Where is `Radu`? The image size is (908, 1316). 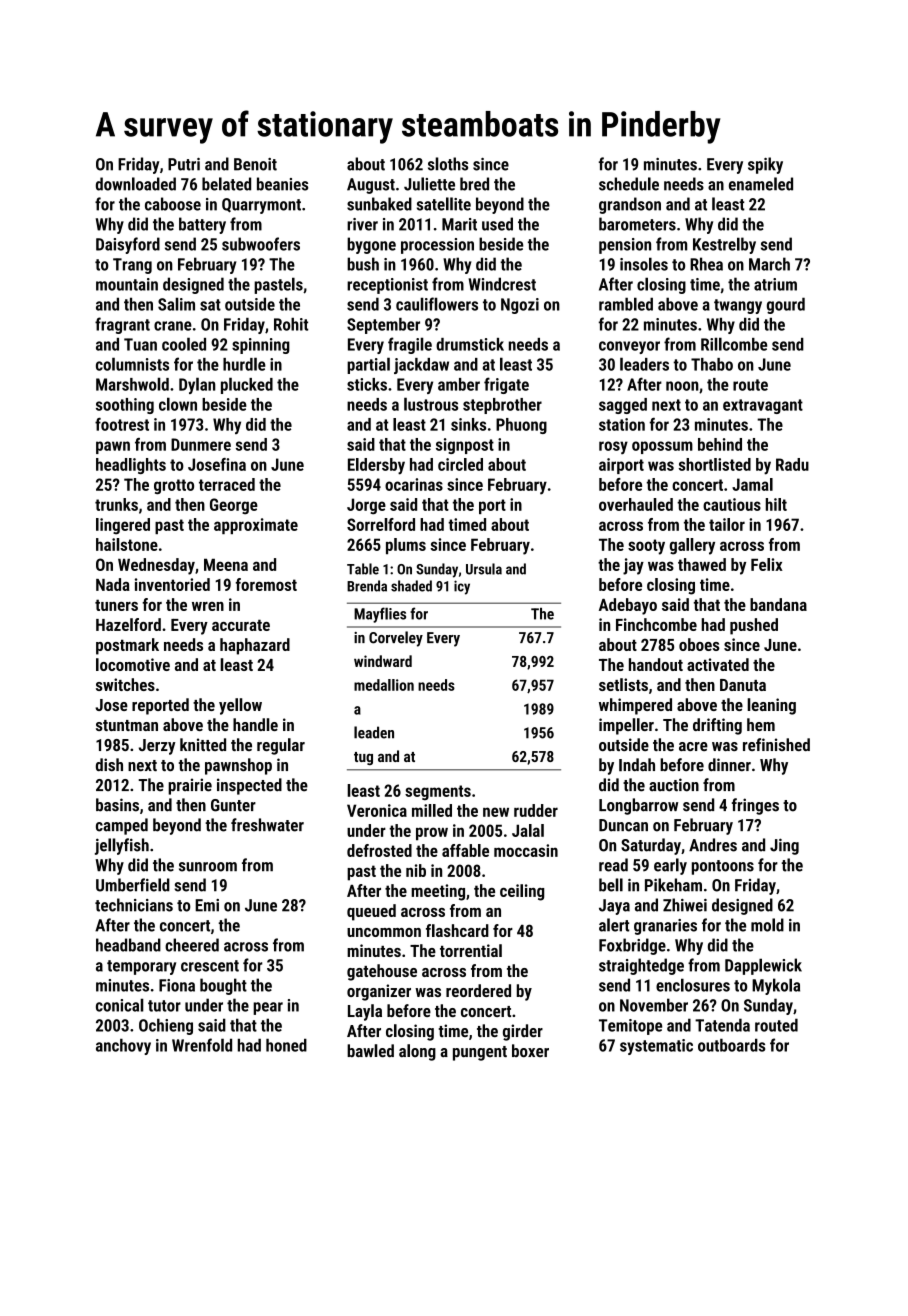
Radu is located at coordinates (792, 464).
